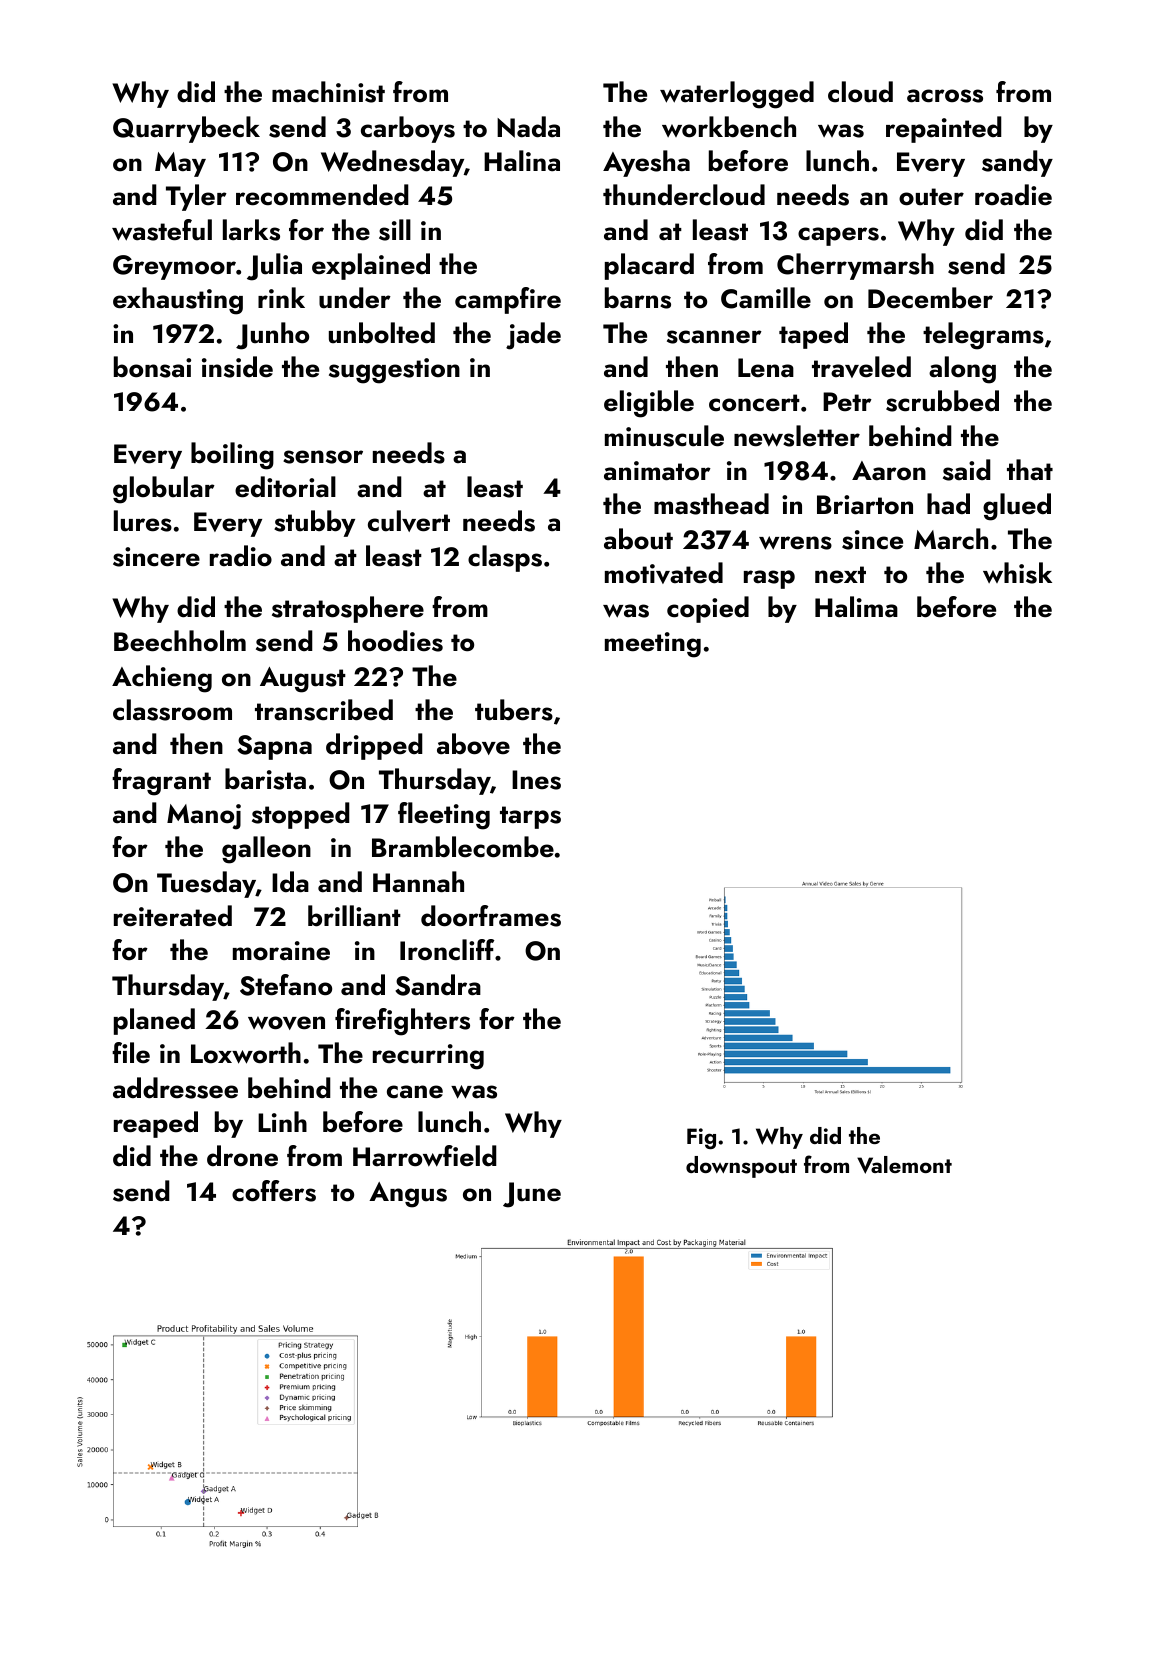 This screenshot has width=1165, height=1654. I want to click on inside, so click(237, 367).
